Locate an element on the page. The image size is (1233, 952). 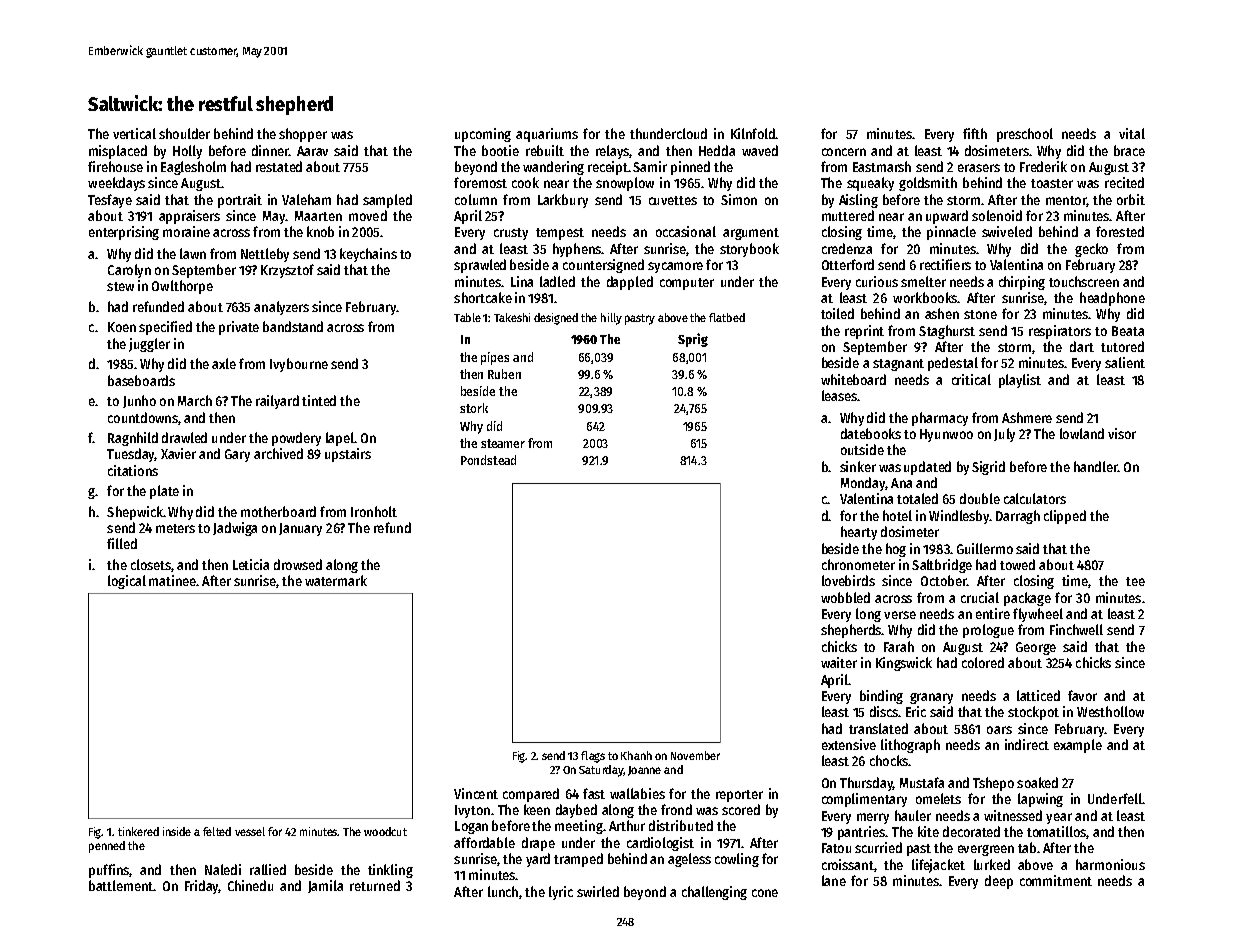
matinee is located at coordinates (172, 580).
